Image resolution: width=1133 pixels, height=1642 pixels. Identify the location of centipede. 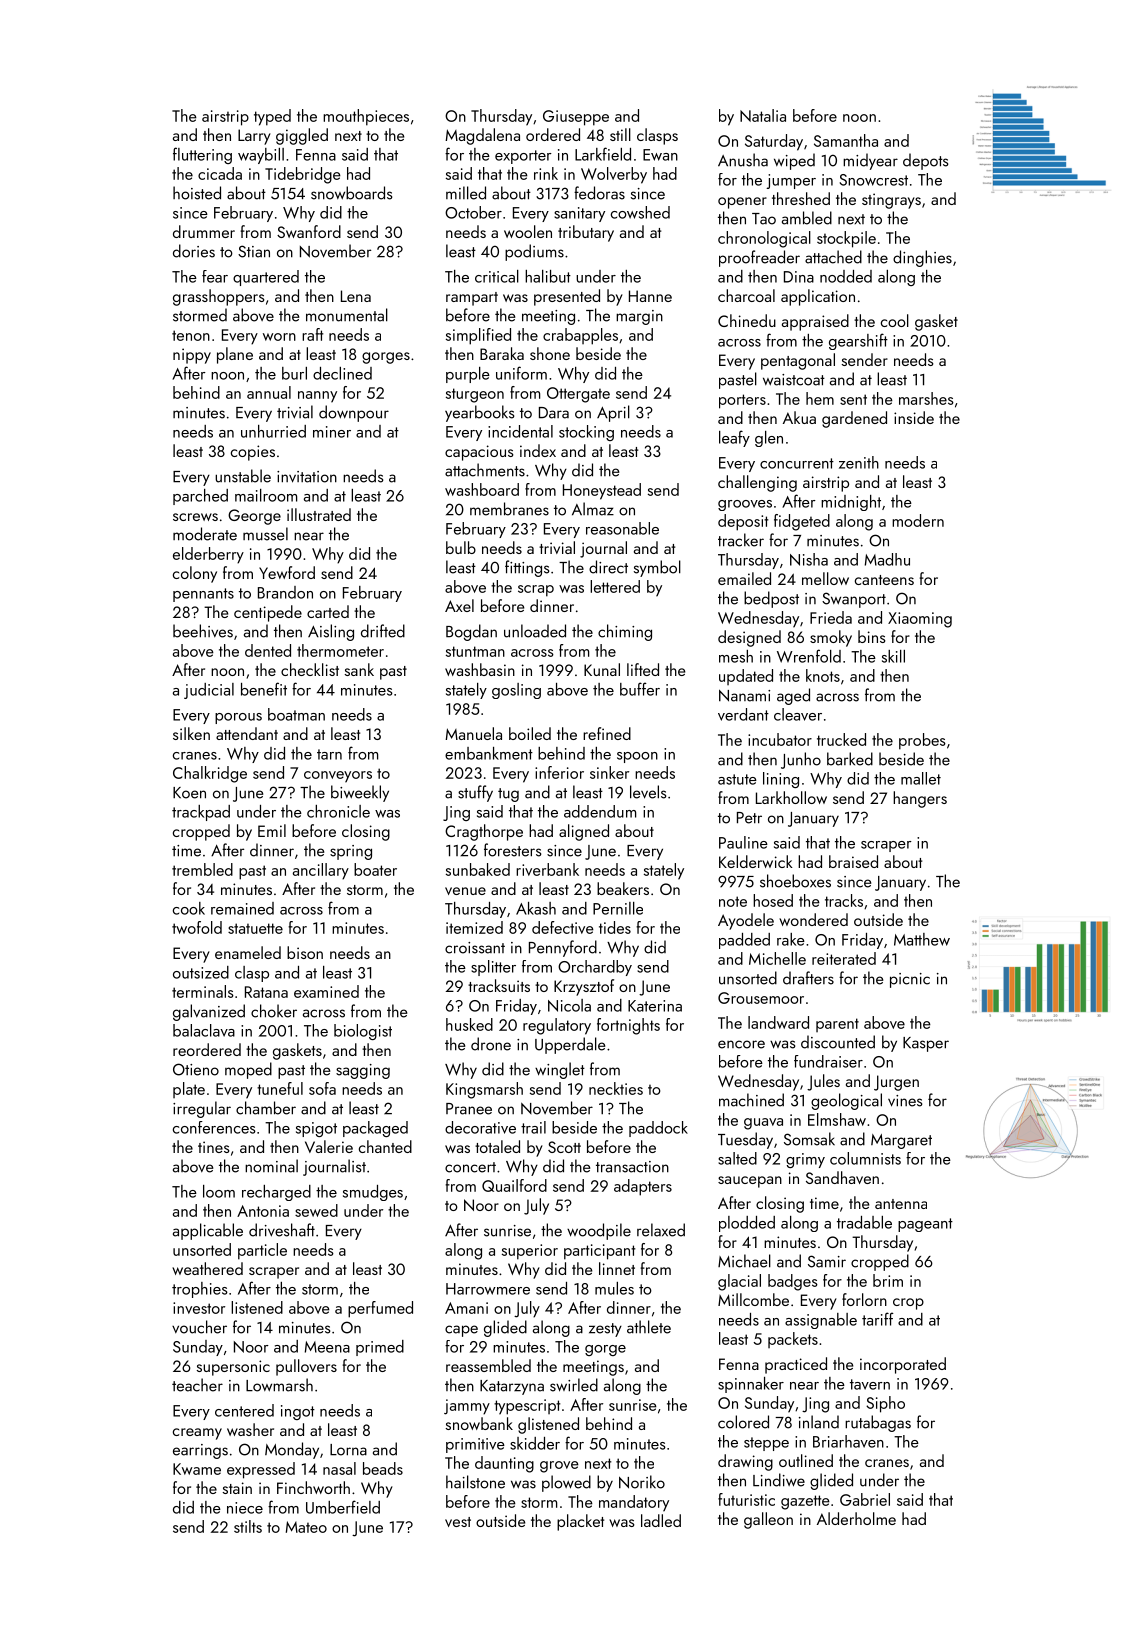
(268, 613).
